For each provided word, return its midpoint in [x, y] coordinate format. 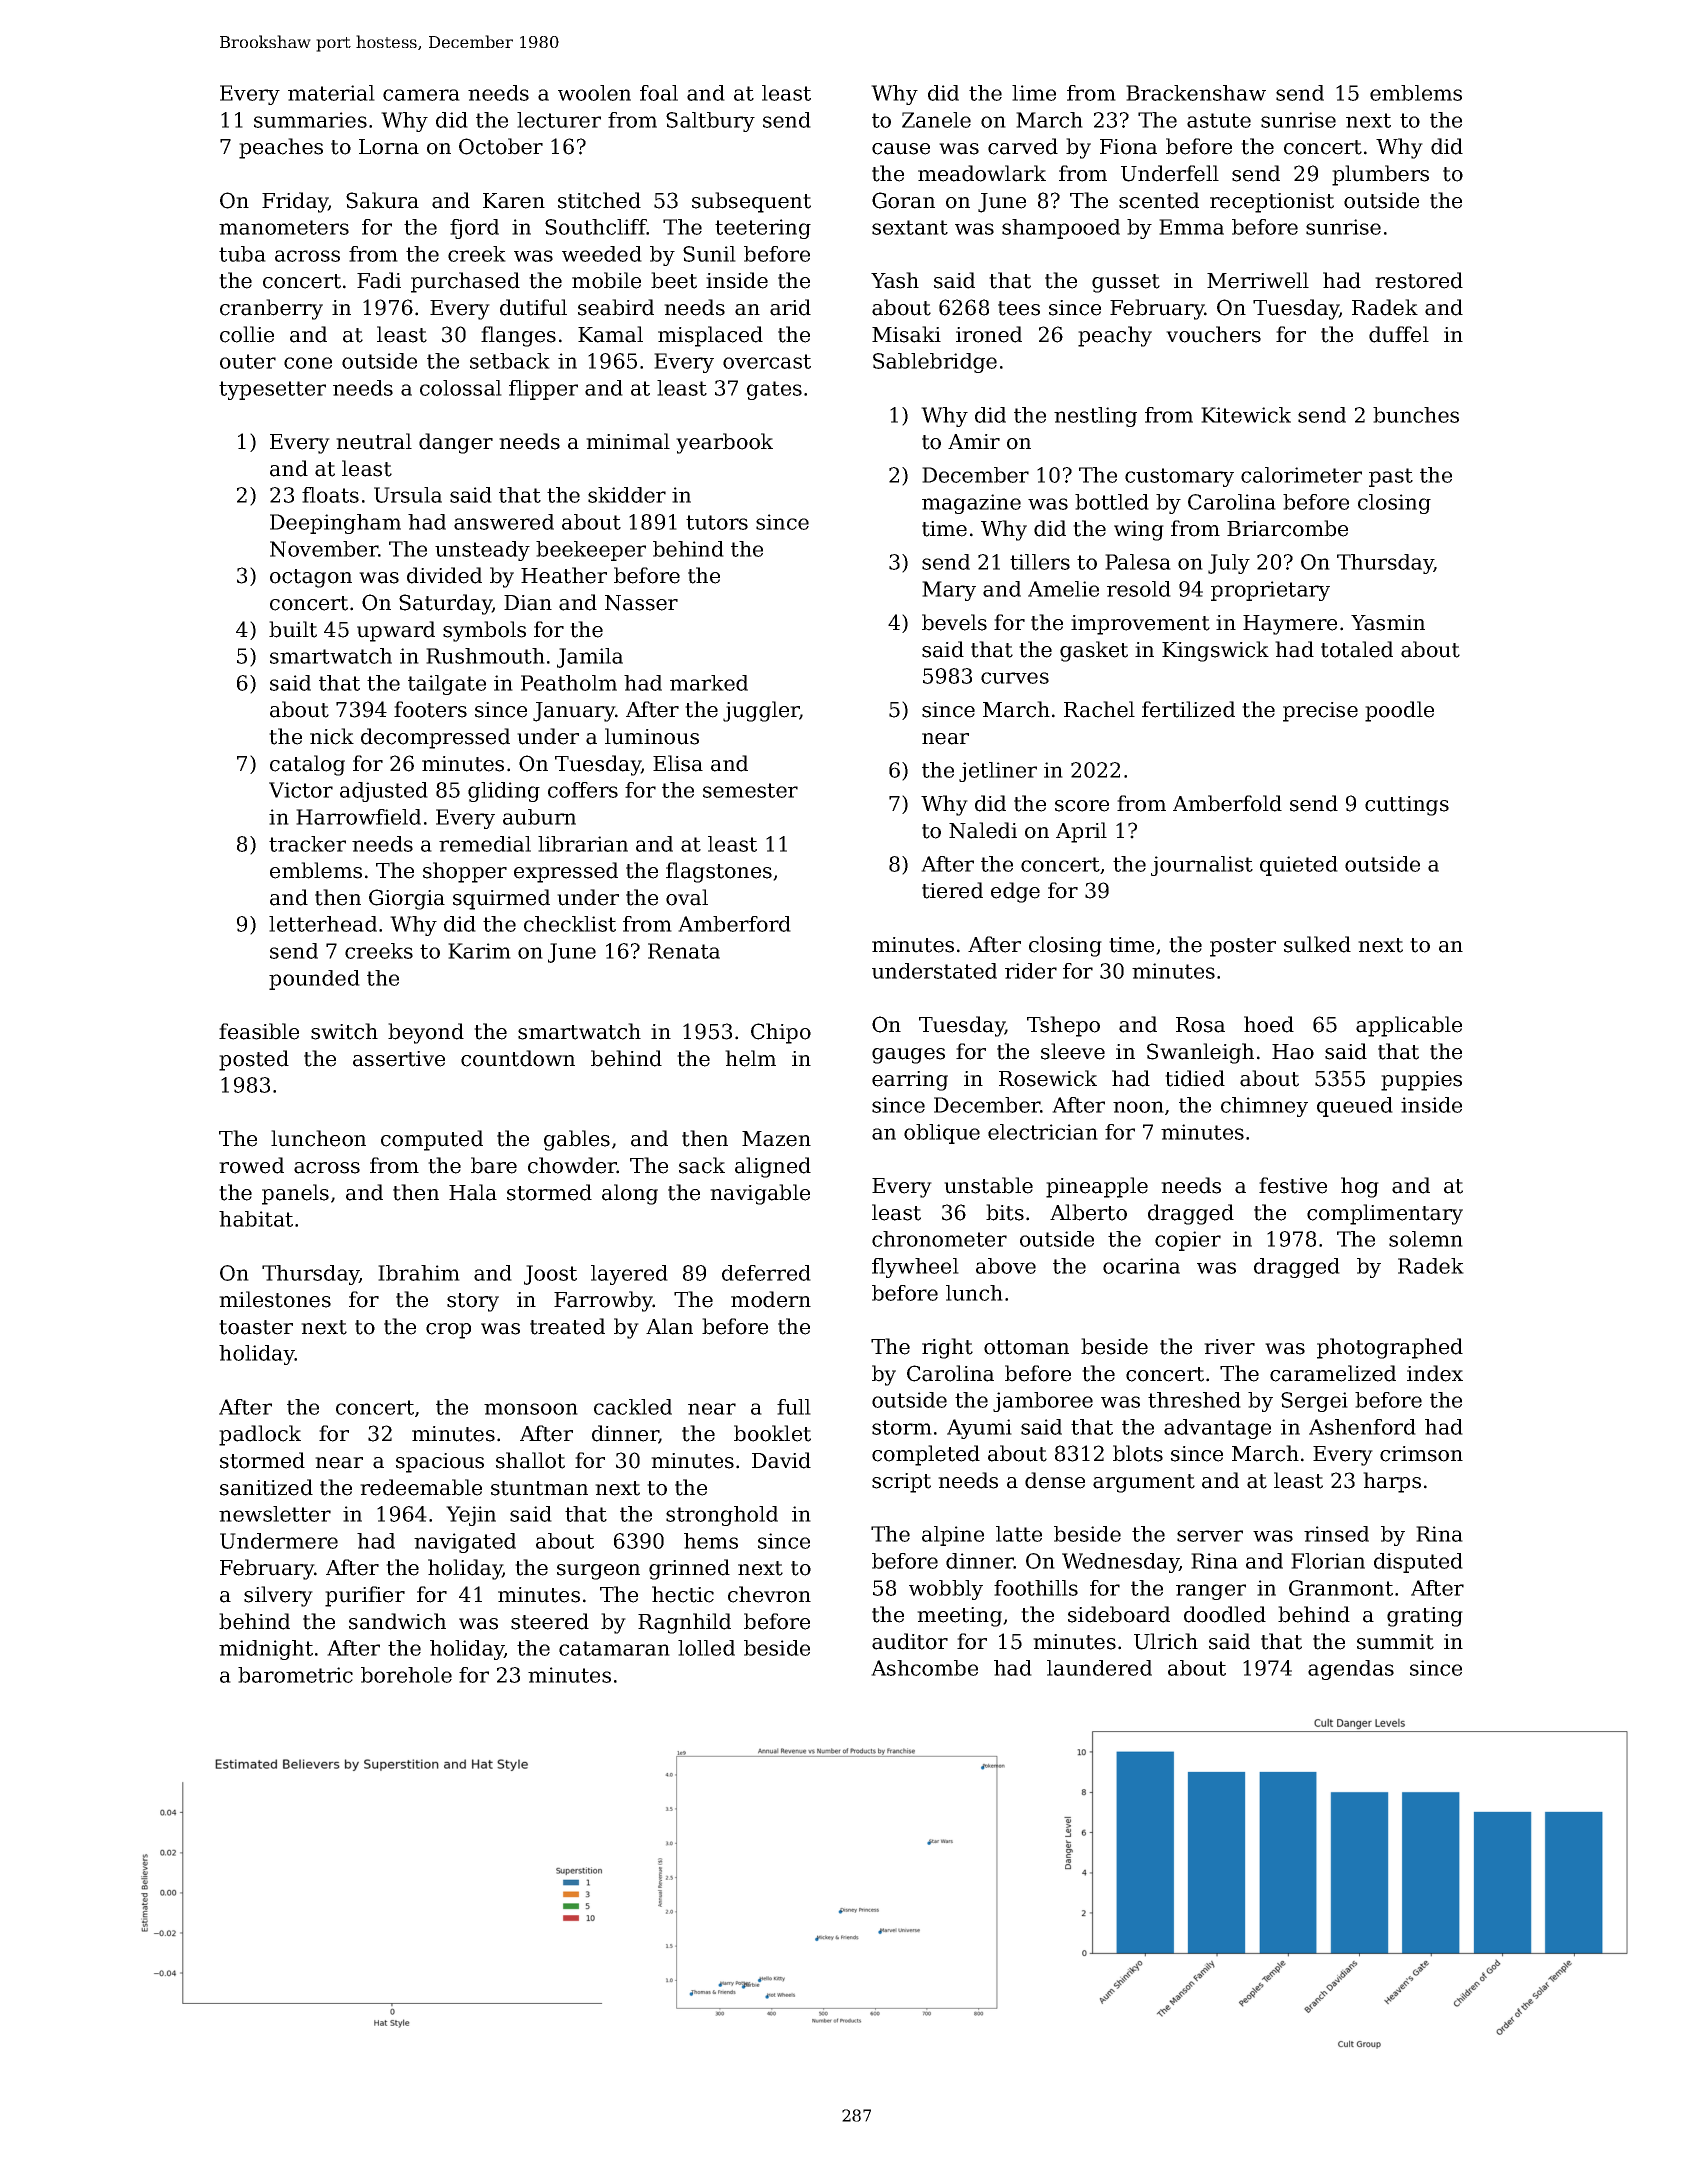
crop [448, 1331]
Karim [479, 951]
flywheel [915, 1268]
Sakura [382, 200]
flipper [543, 390]
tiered [952, 890]
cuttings [1407, 806]
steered [550, 1621]
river [1229, 1347]
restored [1419, 280]
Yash [895, 280]
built [293, 629]
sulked [1317, 944]
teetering [763, 229]
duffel [1399, 334]
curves [1015, 678]
